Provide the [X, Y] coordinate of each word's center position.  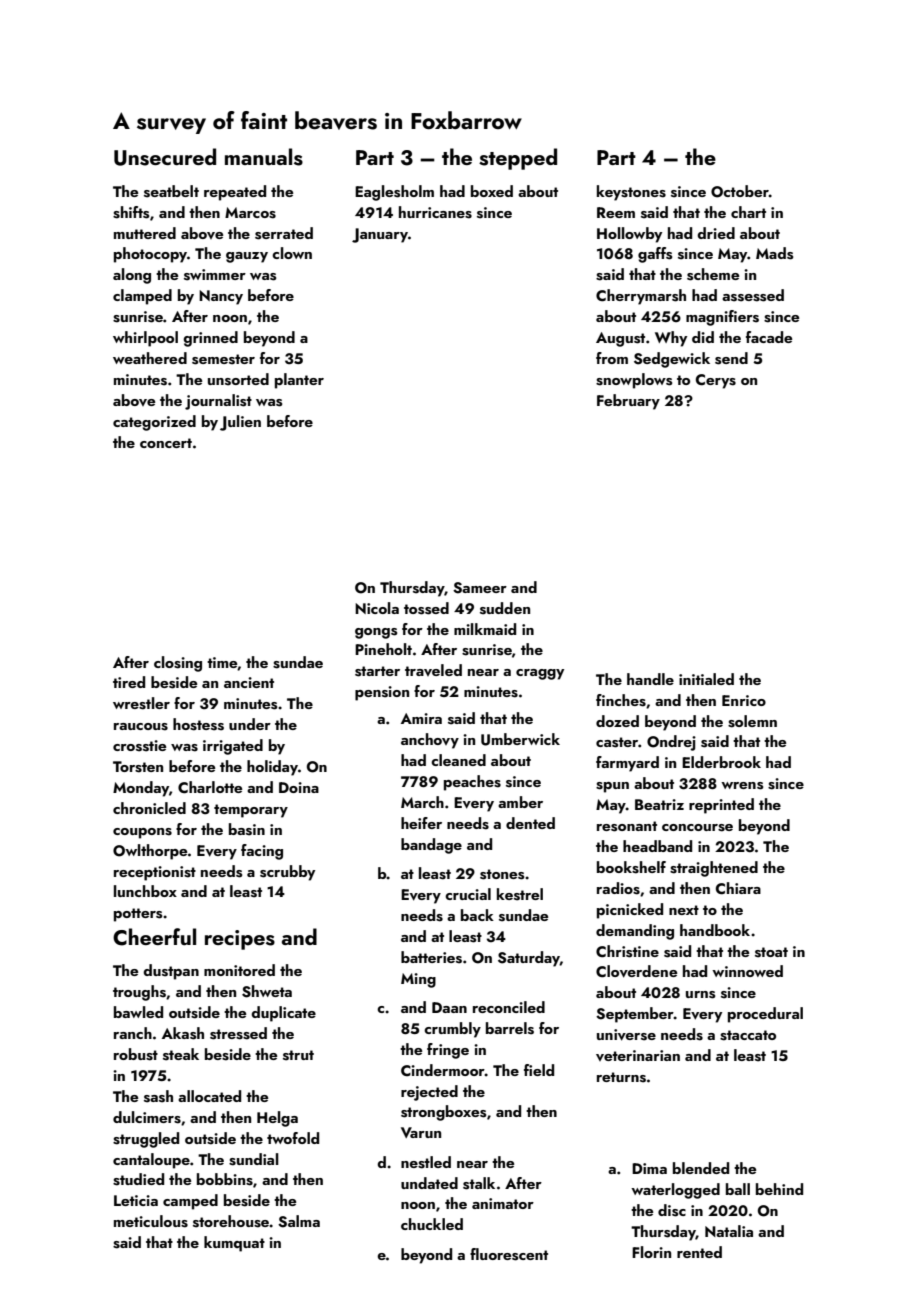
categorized [154, 423]
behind [779, 1189]
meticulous [151, 1221]
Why [671, 339]
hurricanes [435, 212]
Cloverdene [636, 971]
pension [382, 693]
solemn [752, 721]
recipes [240, 940]
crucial [468, 894]
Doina [299, 787]
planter [299, 381]
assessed [753, 295]
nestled [426, 1162]
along [132, 276]
